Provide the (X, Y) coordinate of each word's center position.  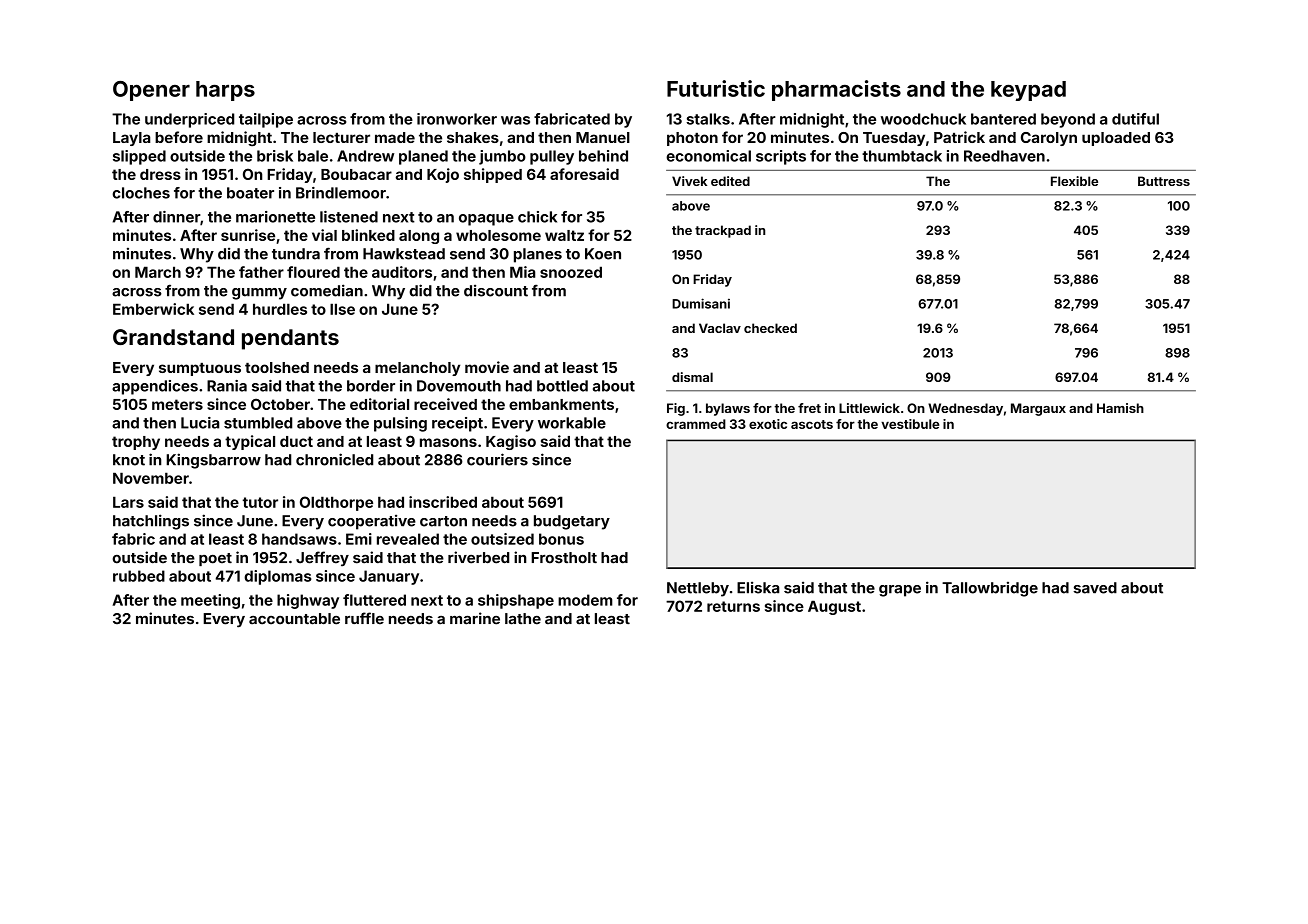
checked (770, 328)
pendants (290, 339)
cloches (141, 193)
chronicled (334, 459)
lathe (523, 619)
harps (225, 91)
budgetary (572, 522)
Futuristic (716, 88)
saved (1095, 588)
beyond (1068, 120)
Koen (603, 254)
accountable (294, 619)
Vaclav (720, 328)
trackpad (723, 231)
